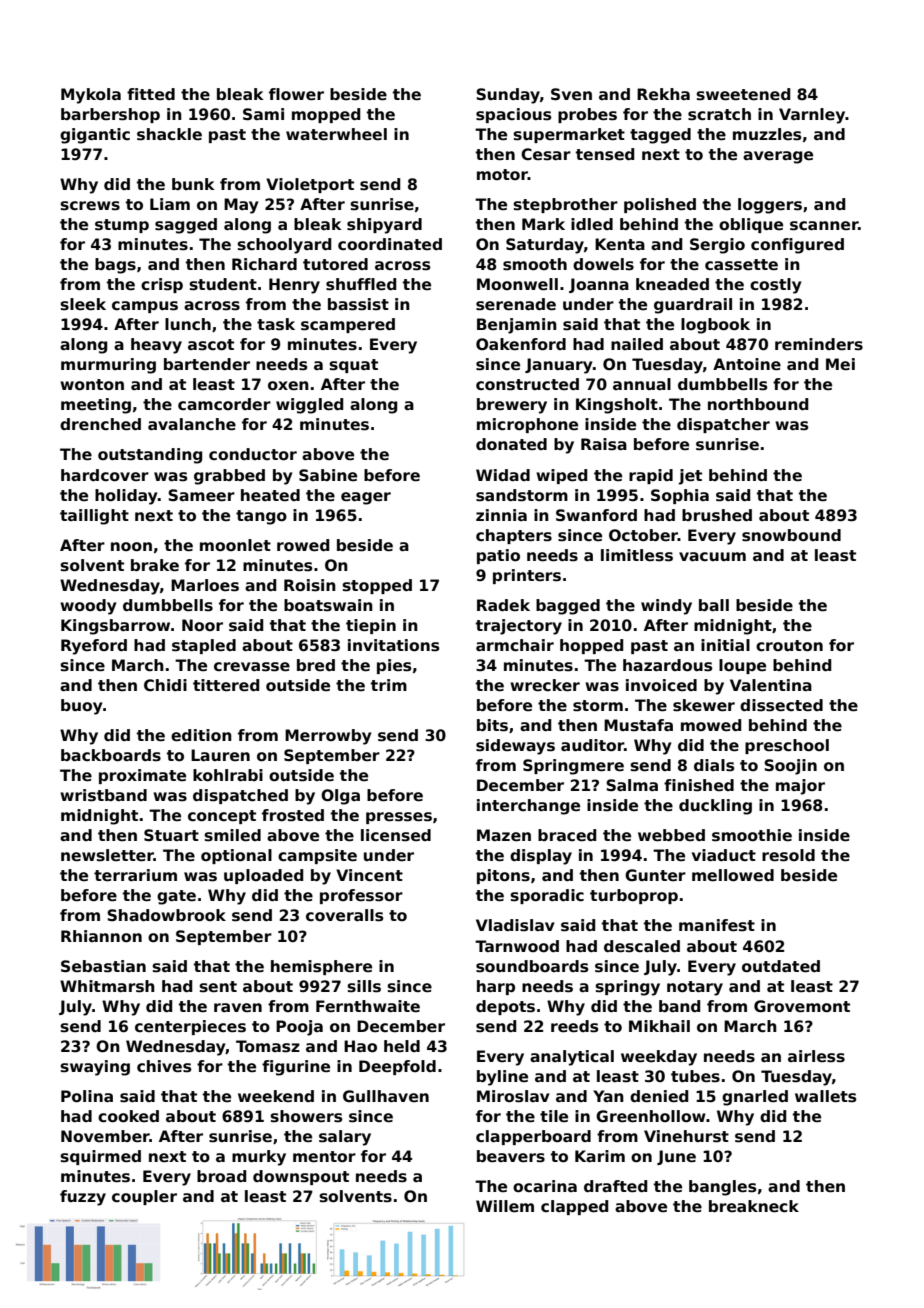  I want to click on wiped, so click(561, 476).
